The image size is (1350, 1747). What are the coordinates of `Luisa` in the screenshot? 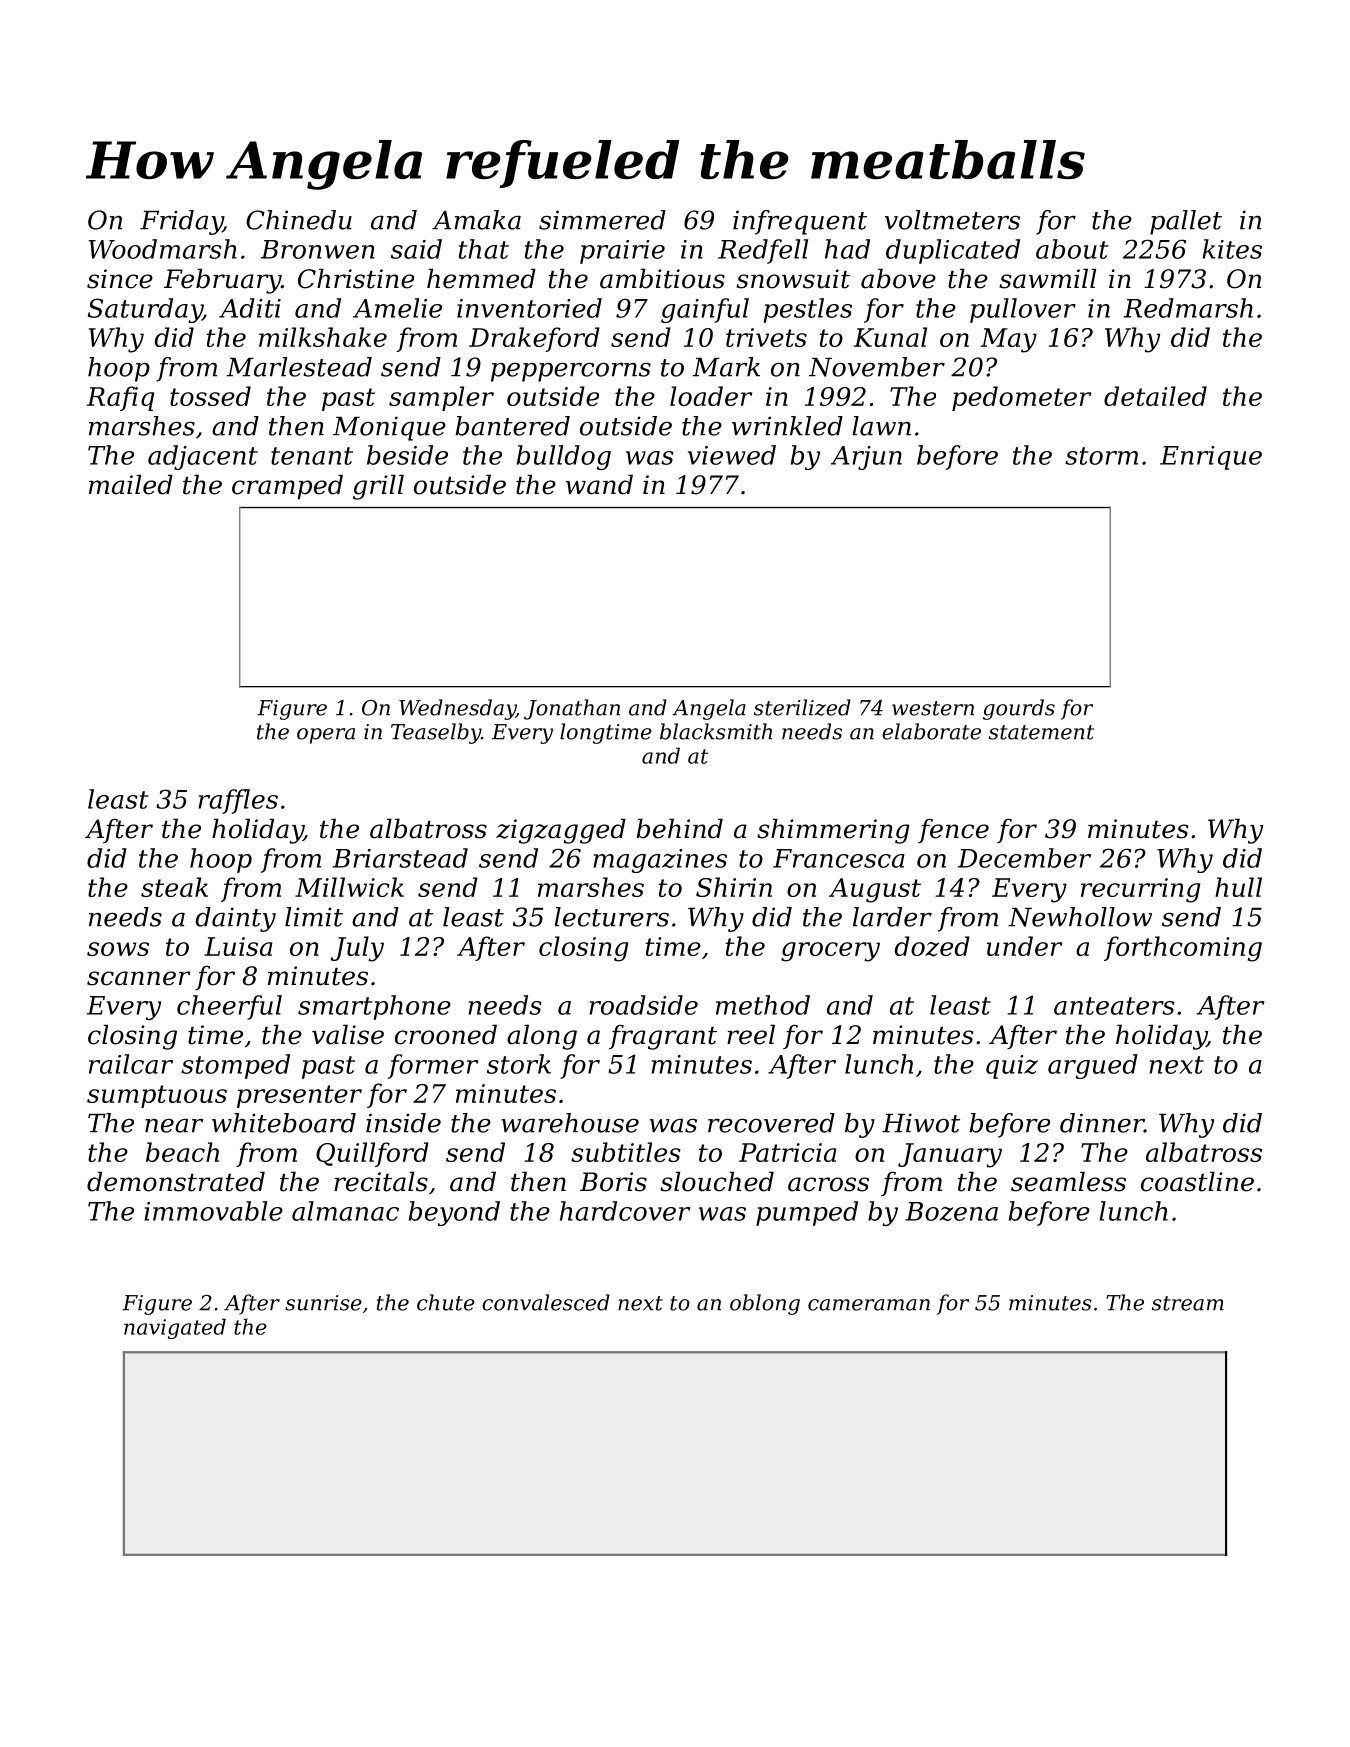 It's located at (238, 946).
